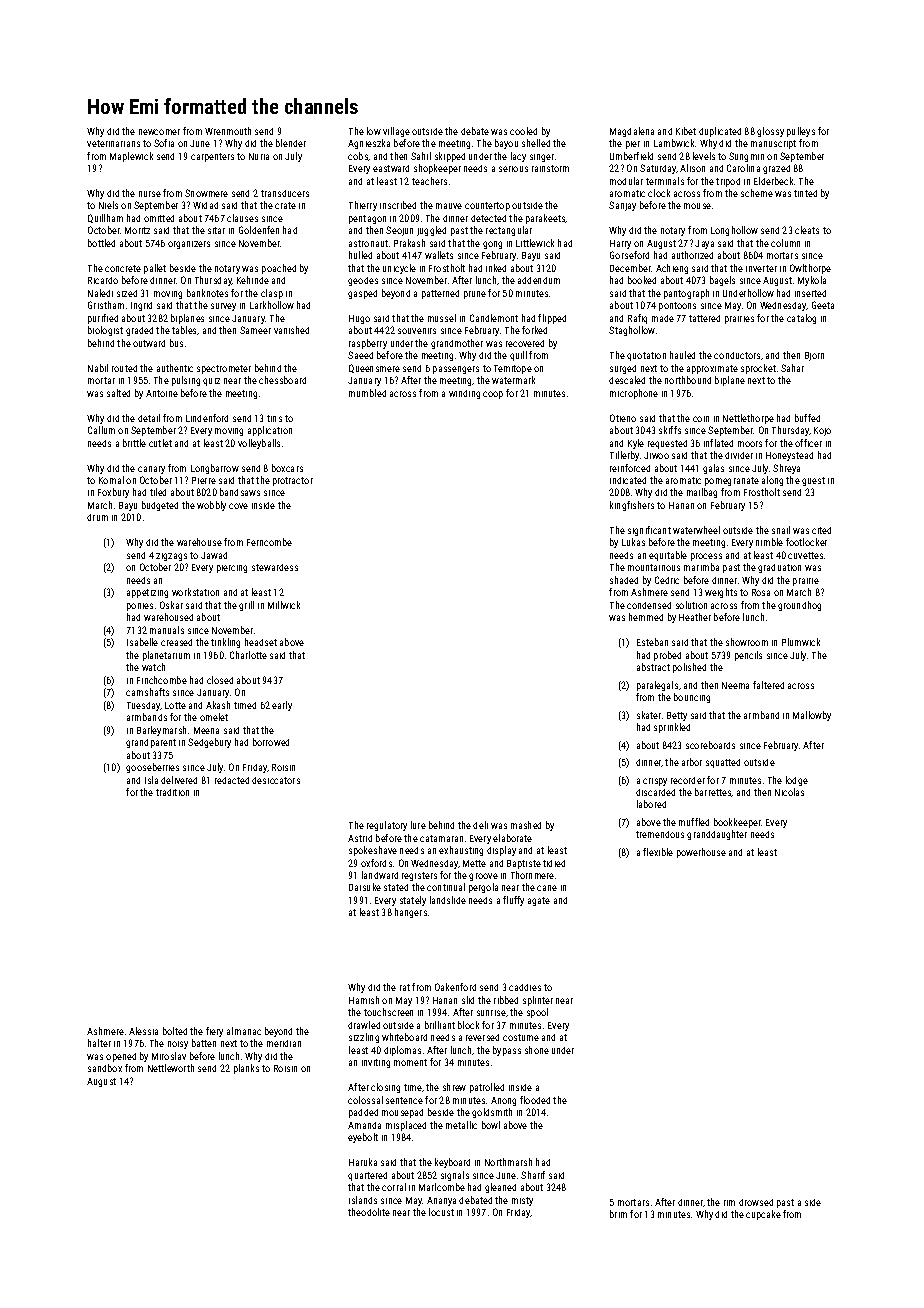 This page has height=1308, width=924. What do you see at coordinates (153, 667) in the page?
I see `watch` at bounding box center [153, 667].
